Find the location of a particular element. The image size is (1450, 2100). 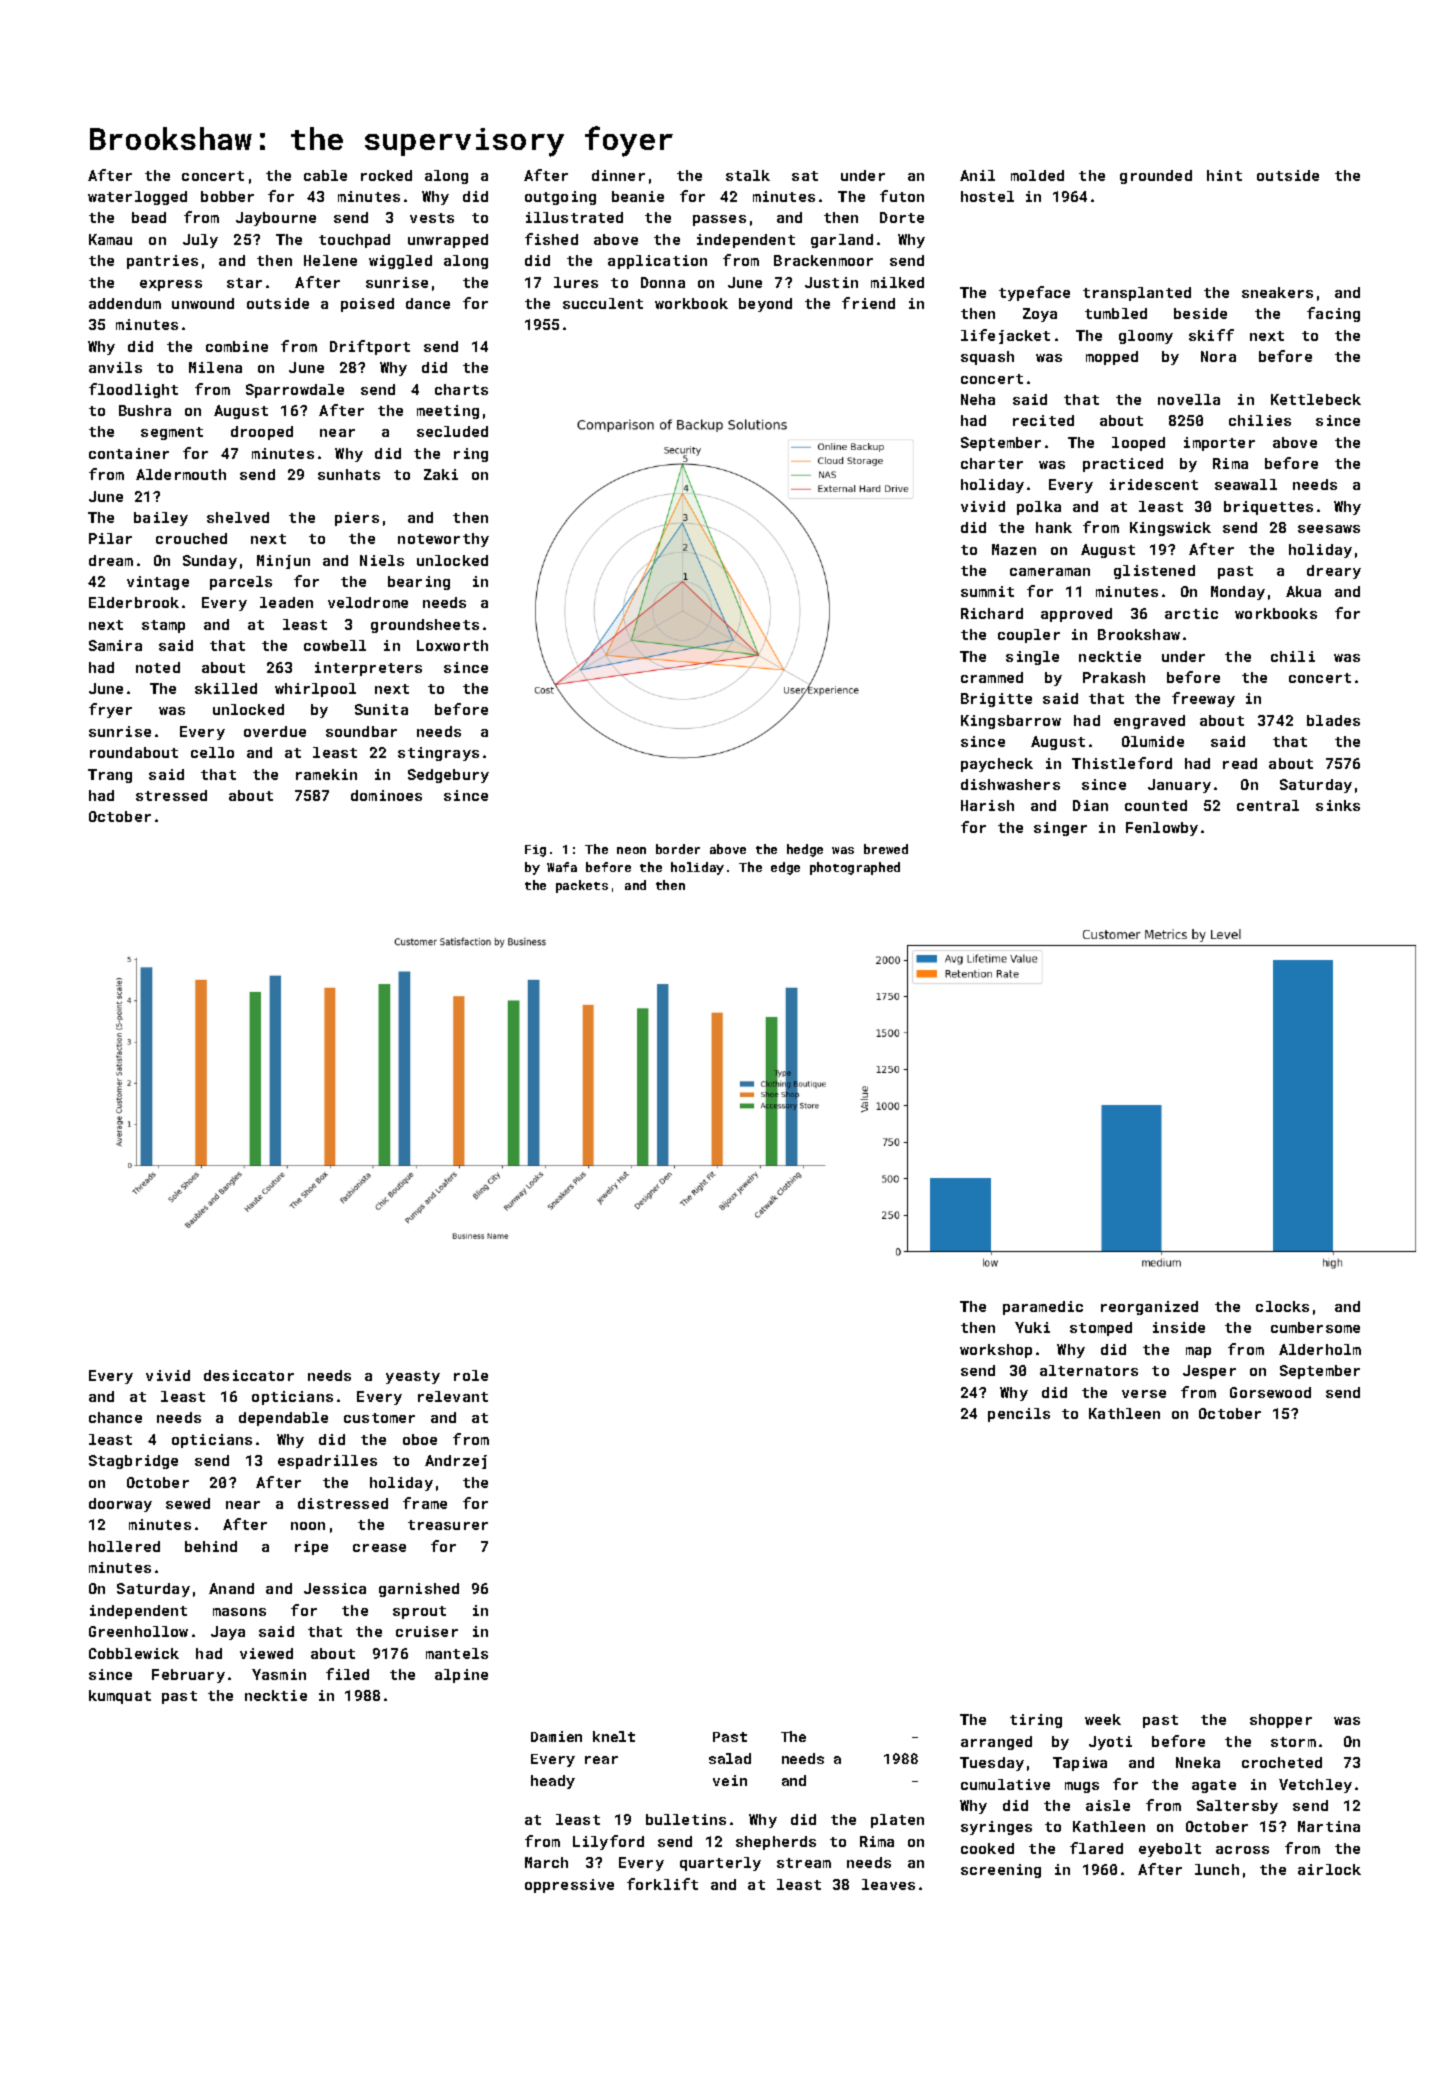

single is located at coordinates (1032, 658).
